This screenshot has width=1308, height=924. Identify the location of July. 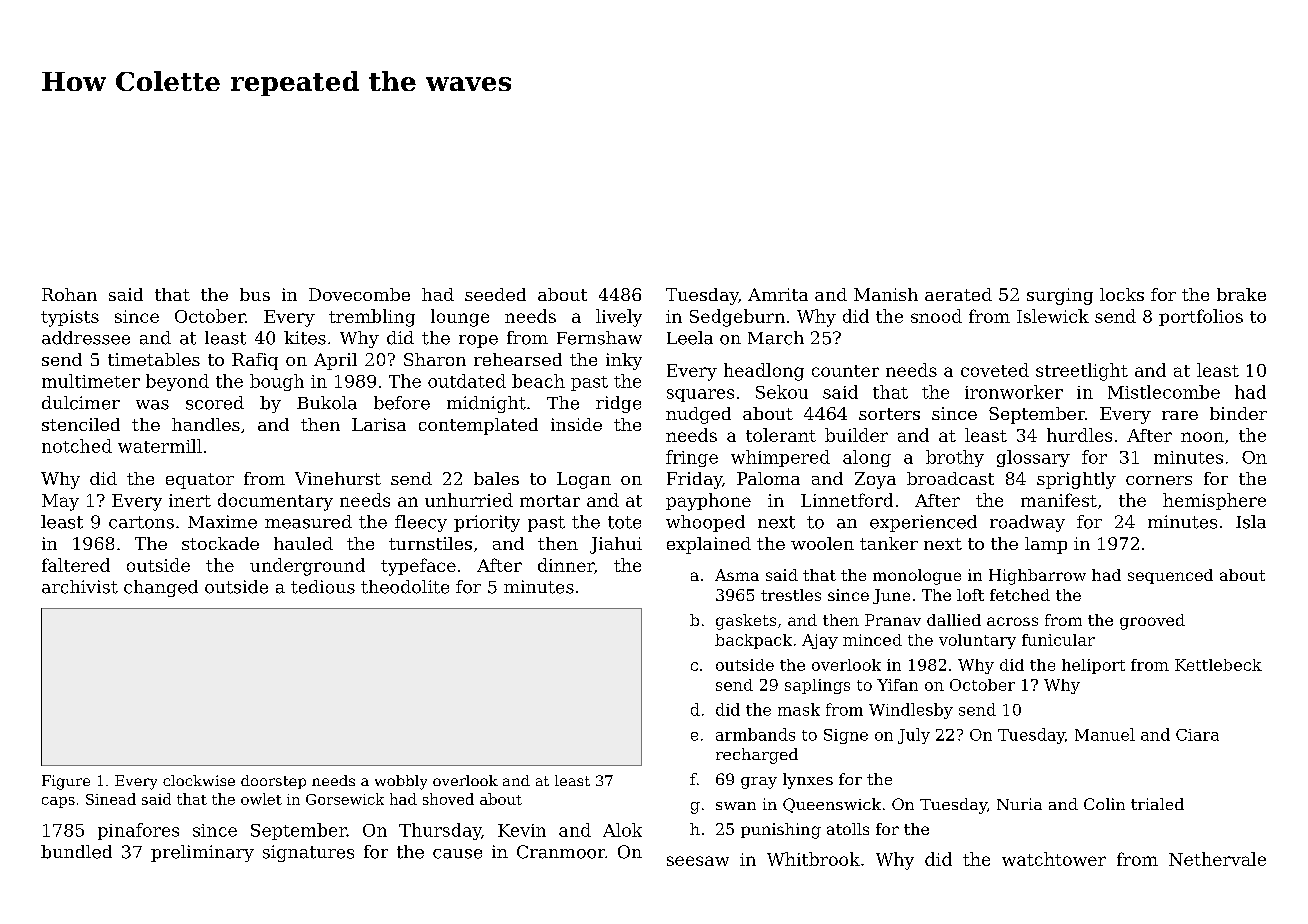
(914, 736).
